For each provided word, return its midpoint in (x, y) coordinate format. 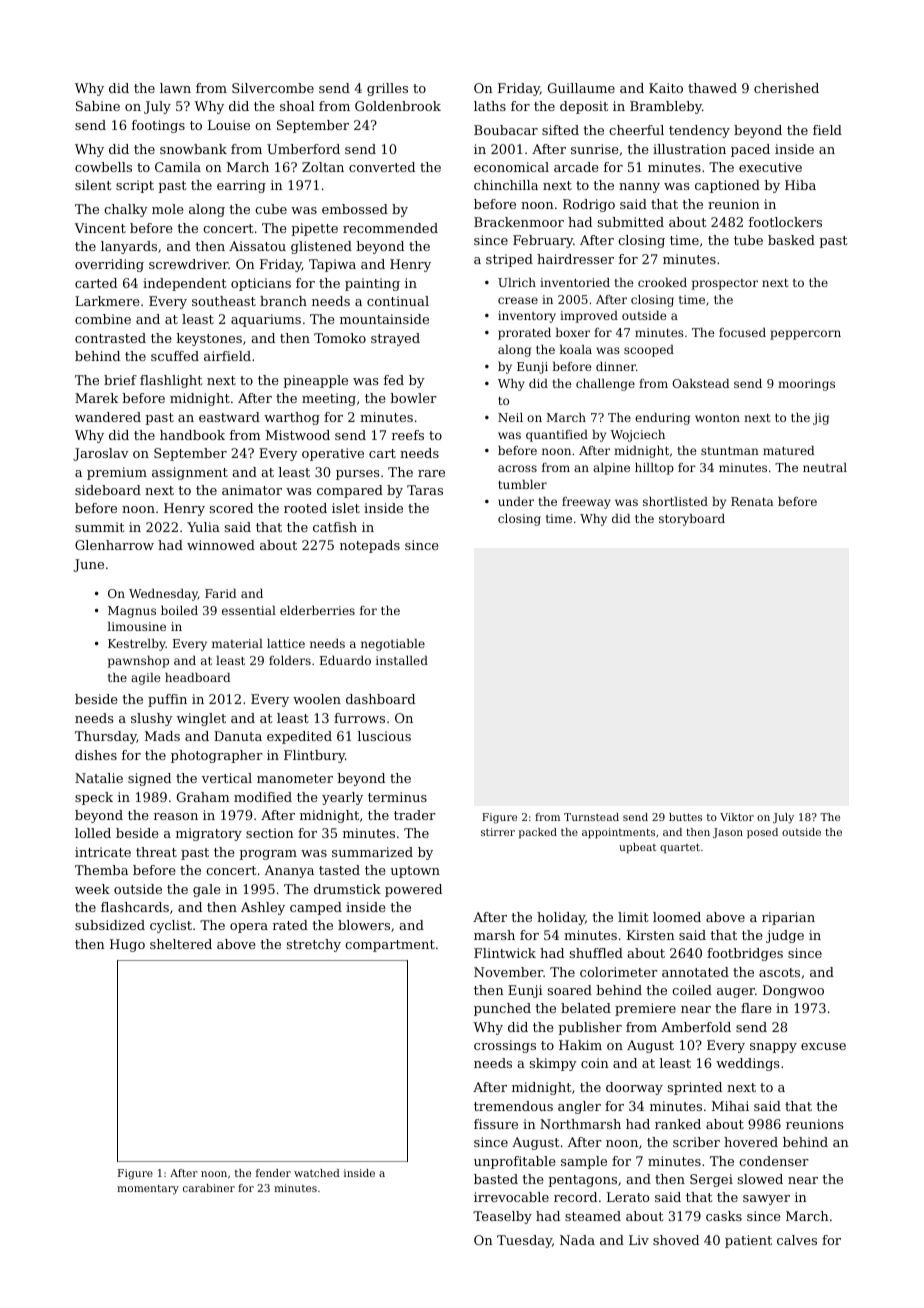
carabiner (209, 1188)
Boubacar (506, 130)
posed (762, 833)
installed (402, 660)
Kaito (666, 88)
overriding (109, 265)
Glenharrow (114, 545)
